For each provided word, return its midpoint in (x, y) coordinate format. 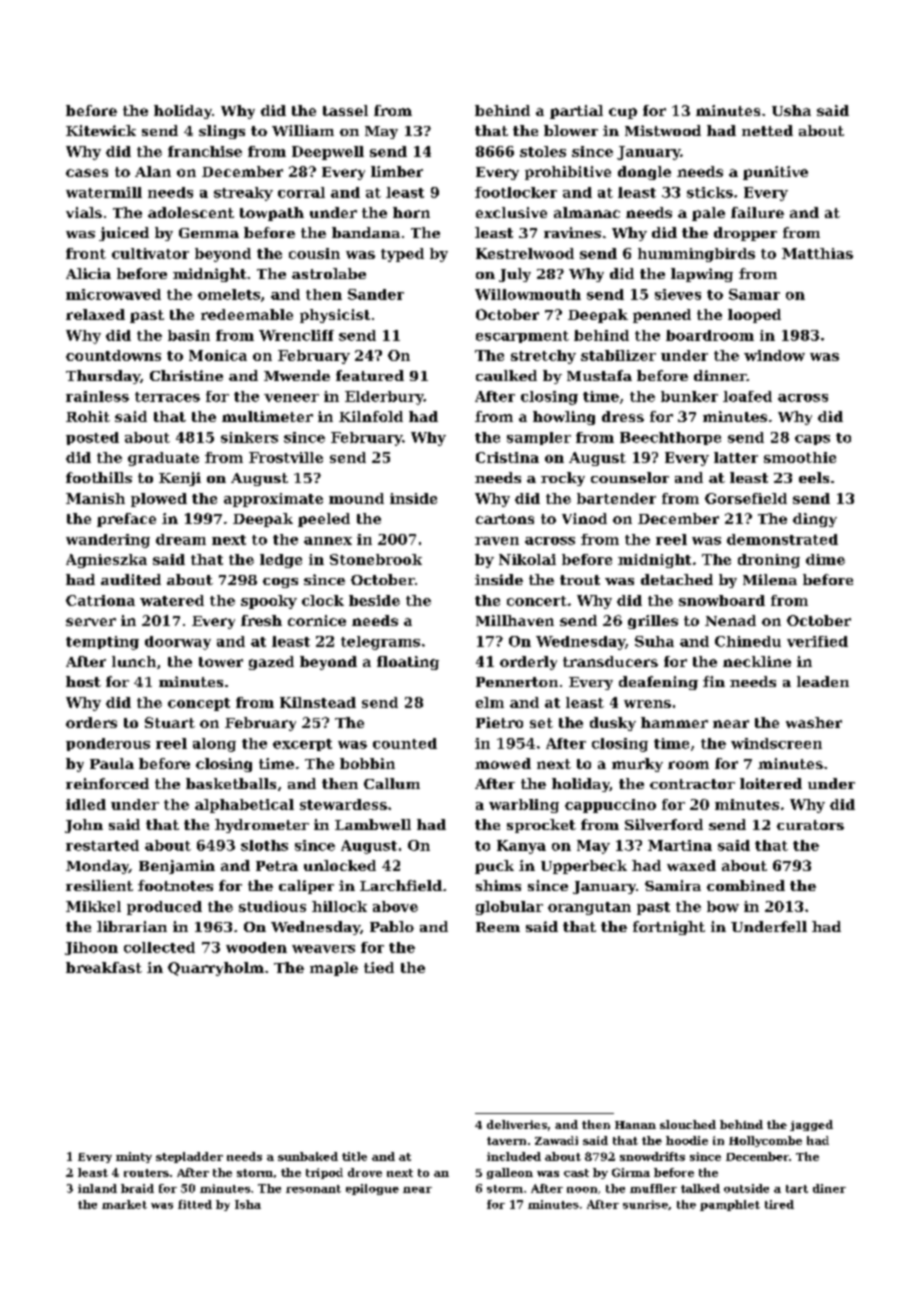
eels (814, 477)
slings (222, 132)
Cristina (507, 457)
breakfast (104, 967)
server (91, 622)
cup (623, 113)
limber (397, 171)
